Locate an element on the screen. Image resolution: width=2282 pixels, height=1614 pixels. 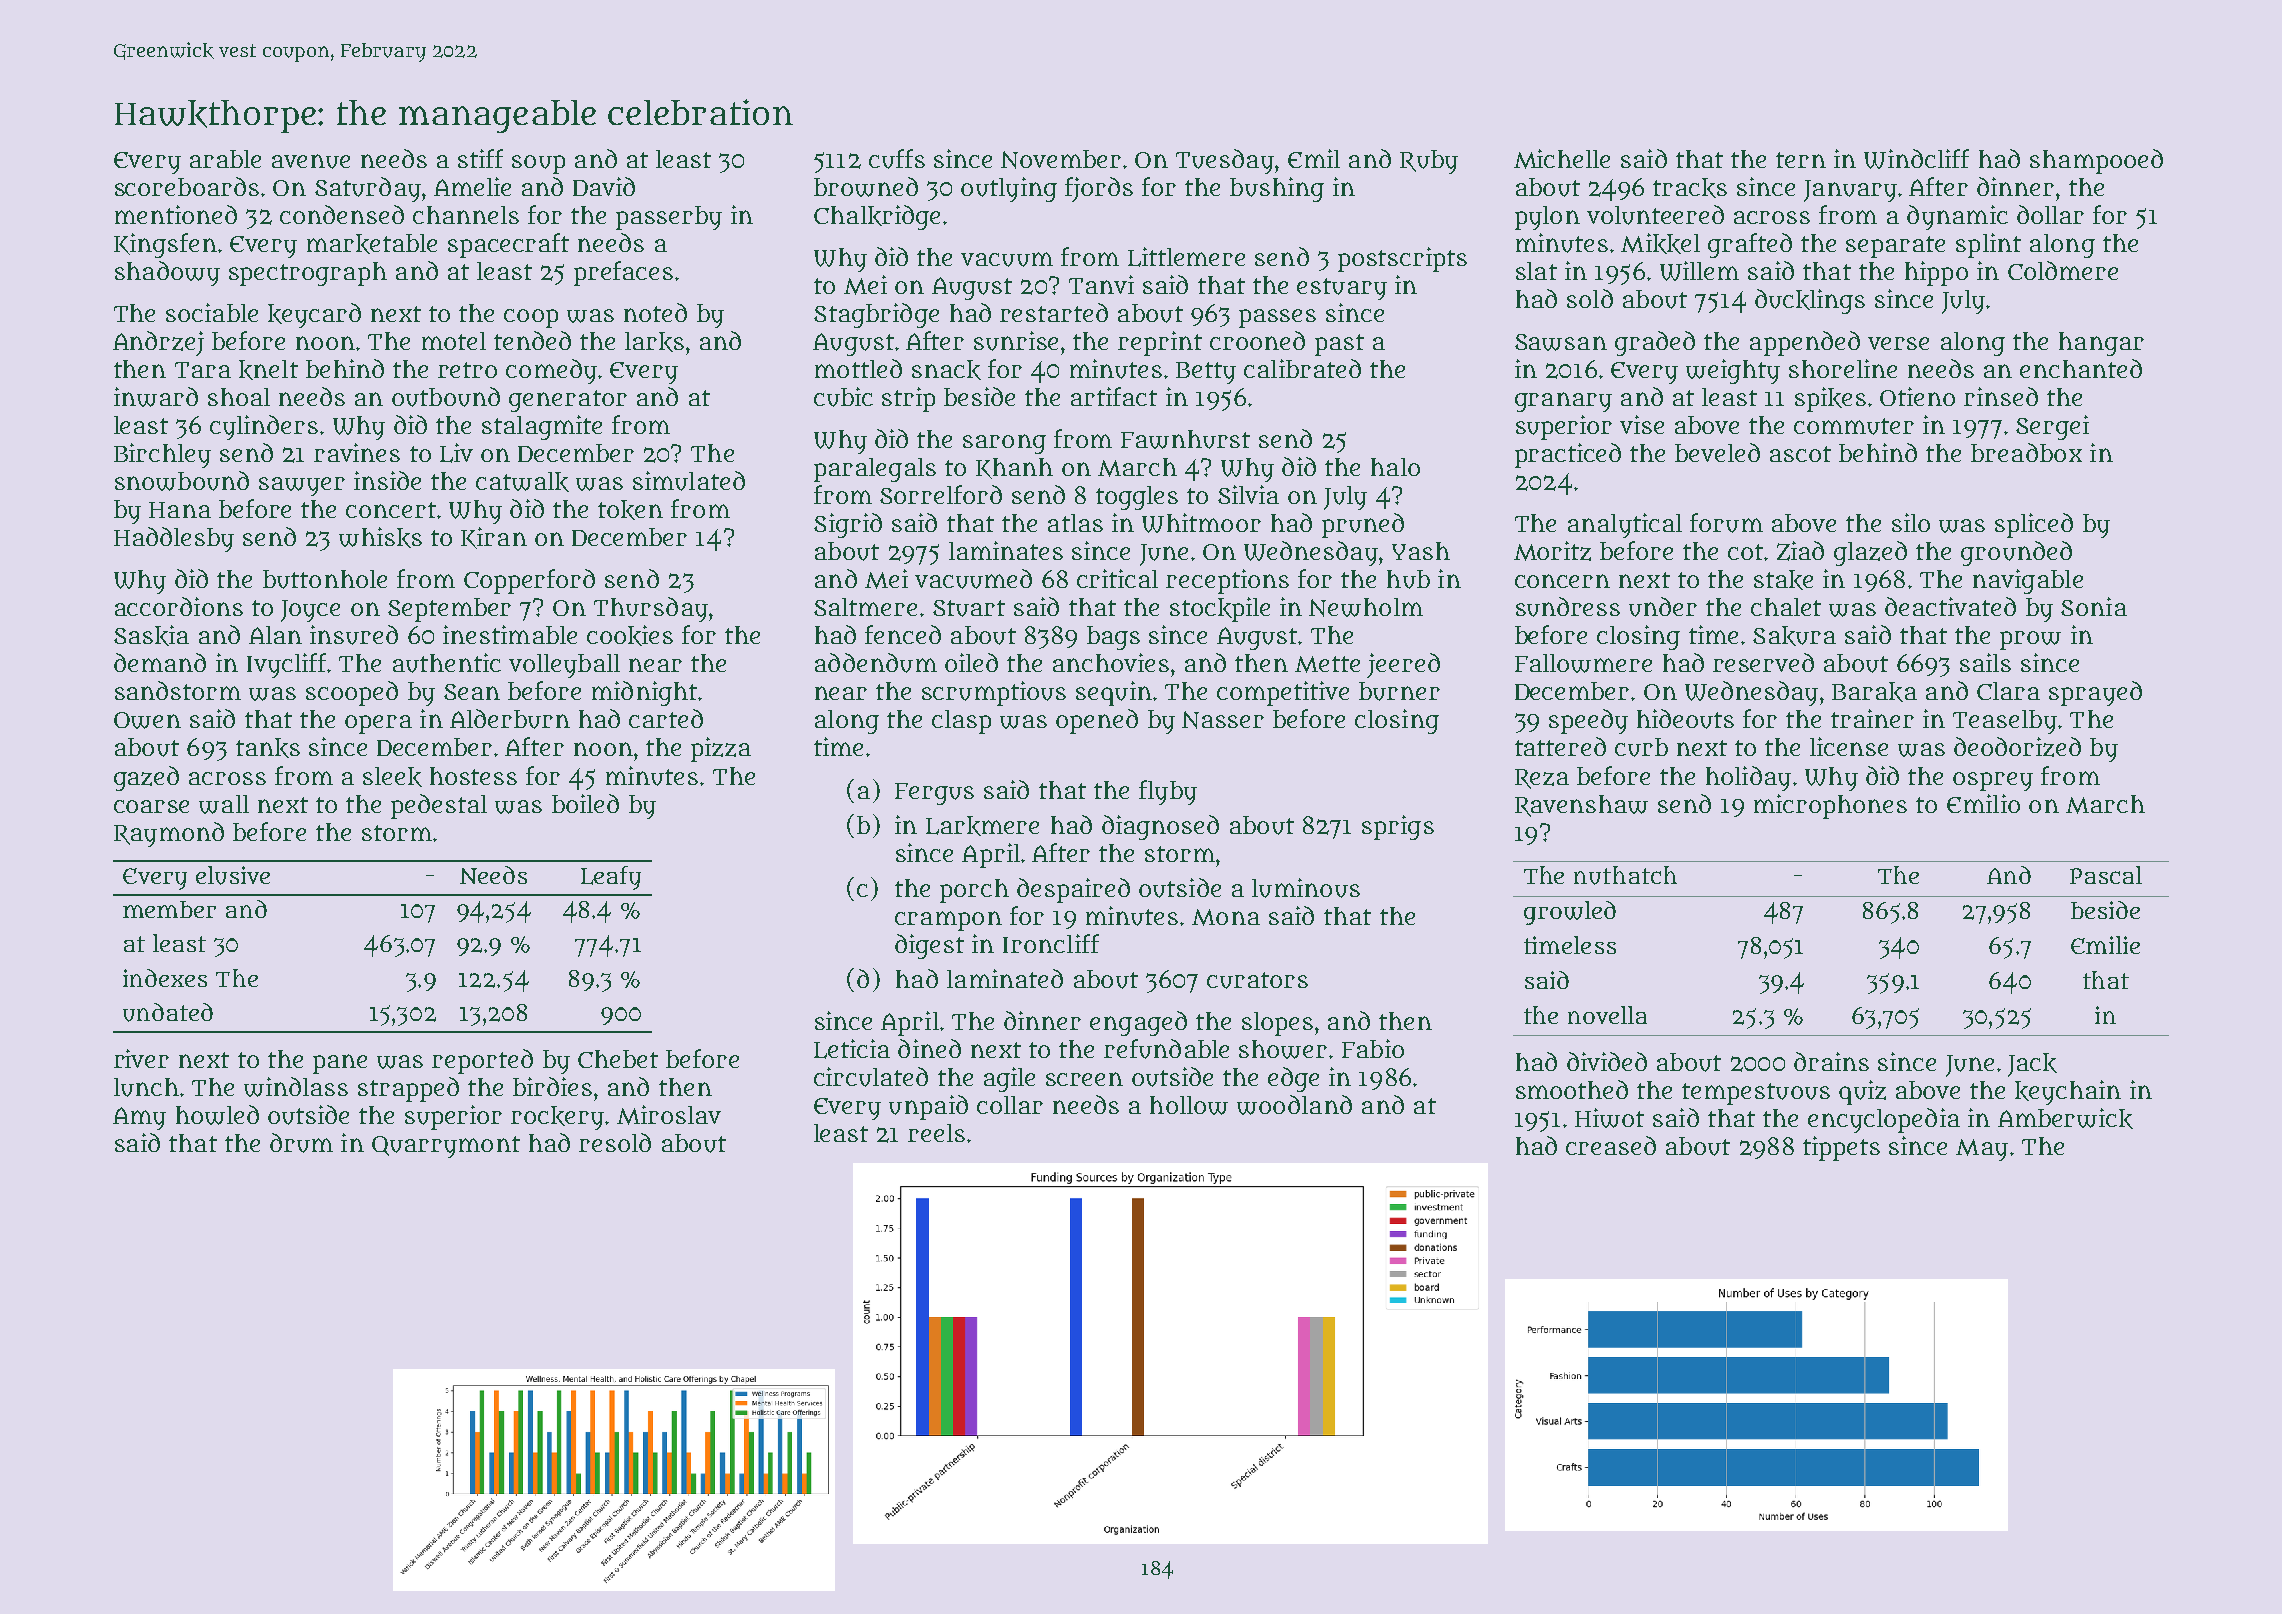
indexes is located at coordinates (165, 978).
